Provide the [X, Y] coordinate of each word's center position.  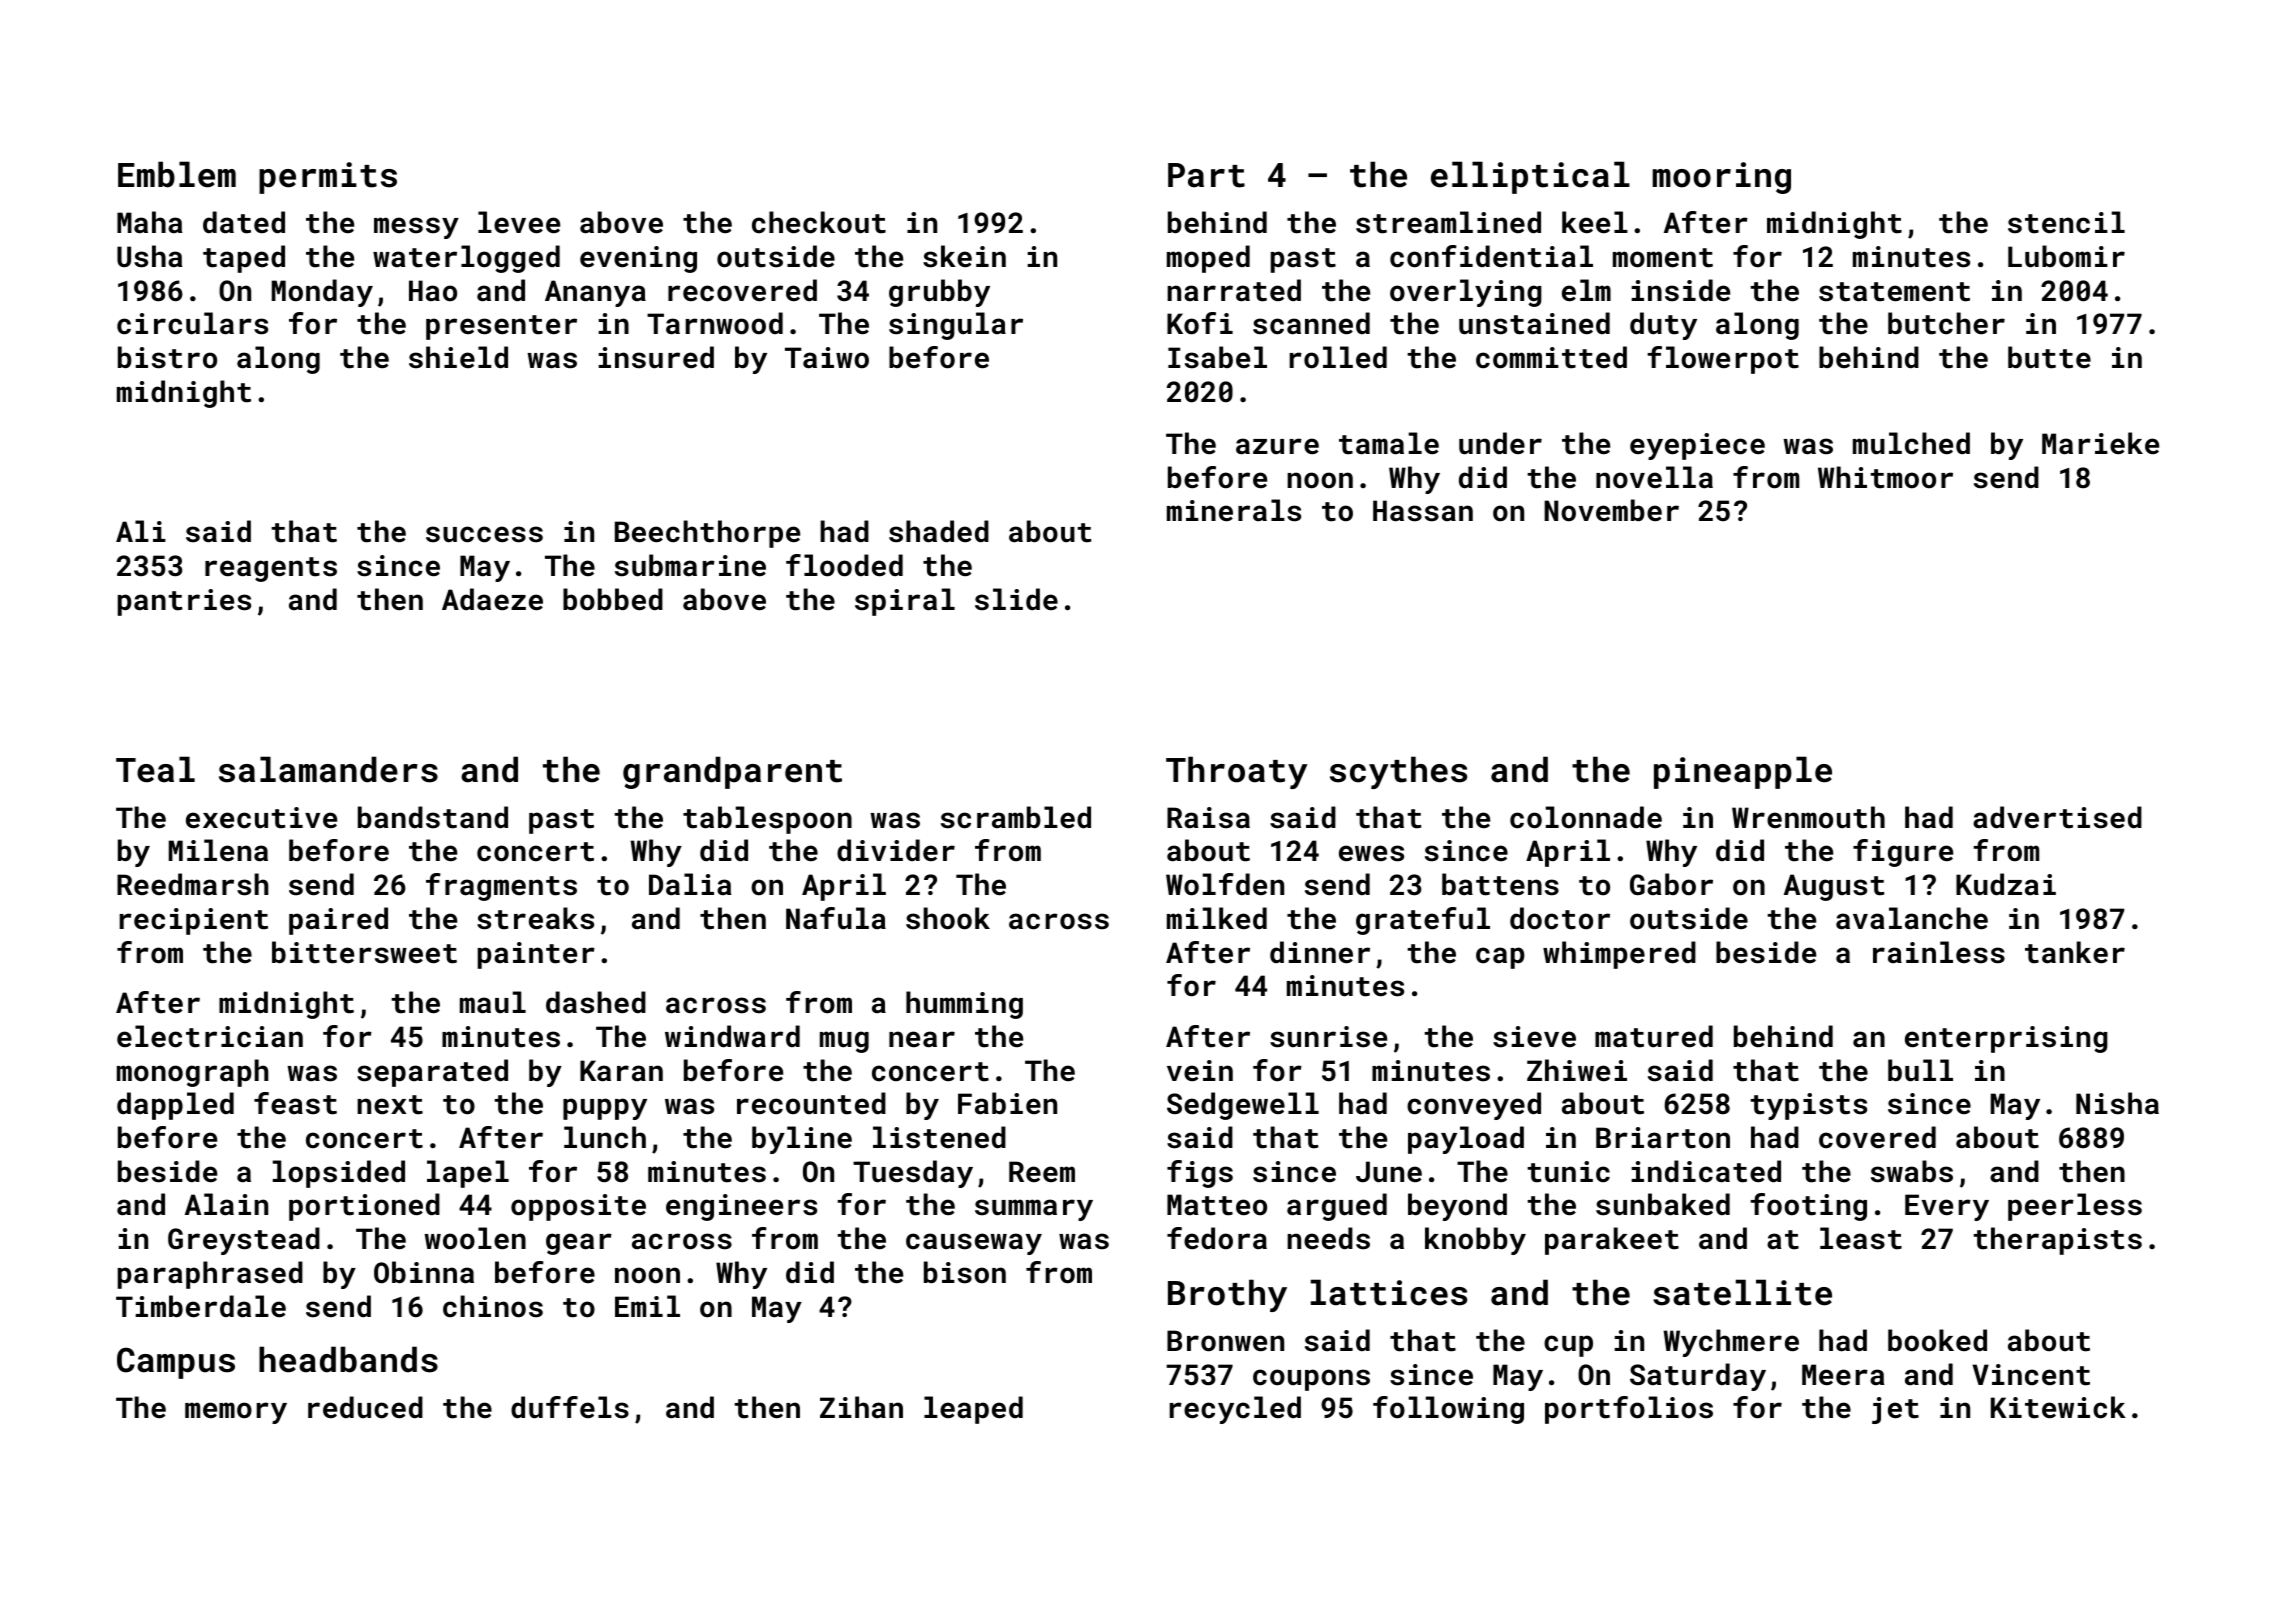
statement [1894, 292]
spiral [905, 602]
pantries [184, 602]
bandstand [433, 817]
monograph [192, 1073]
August [1834, 887]
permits [328, 178]
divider [896, 850]
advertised [2057, 817]
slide [1016, 599]
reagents [271, 569]
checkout [819, 222]
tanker [2075, 952]
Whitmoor [1885, 477]
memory [236, 1413]
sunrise [1328, 1037]
